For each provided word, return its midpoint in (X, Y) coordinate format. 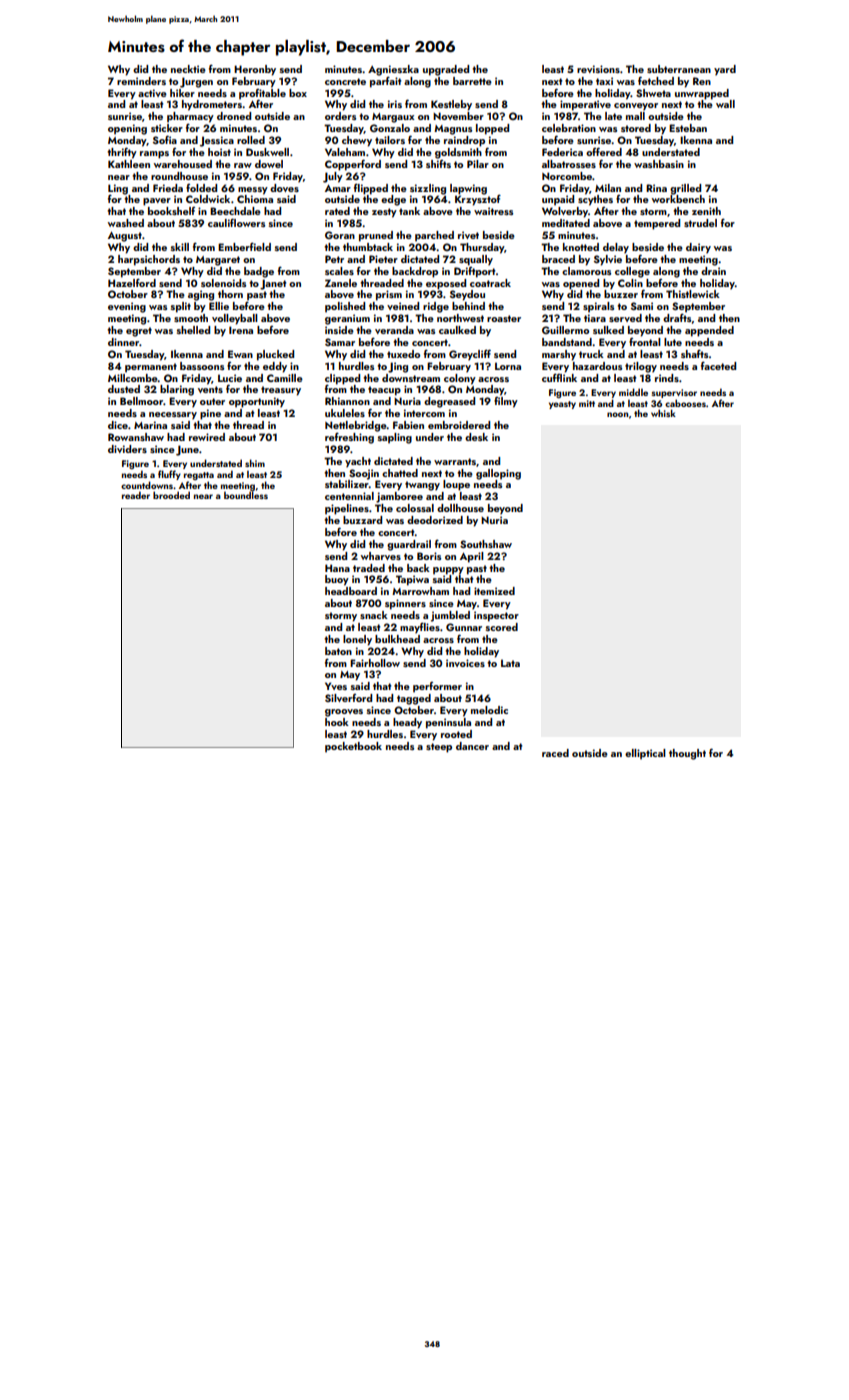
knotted (581, 247)
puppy (448, 571)
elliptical (645, 754)
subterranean (679, 69)
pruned (376, 236)
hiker (182, 93)
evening (127, 307)
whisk (663, 413)
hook (337, 722)
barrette (472, 81)
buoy (337, 580)
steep (439, 748)
